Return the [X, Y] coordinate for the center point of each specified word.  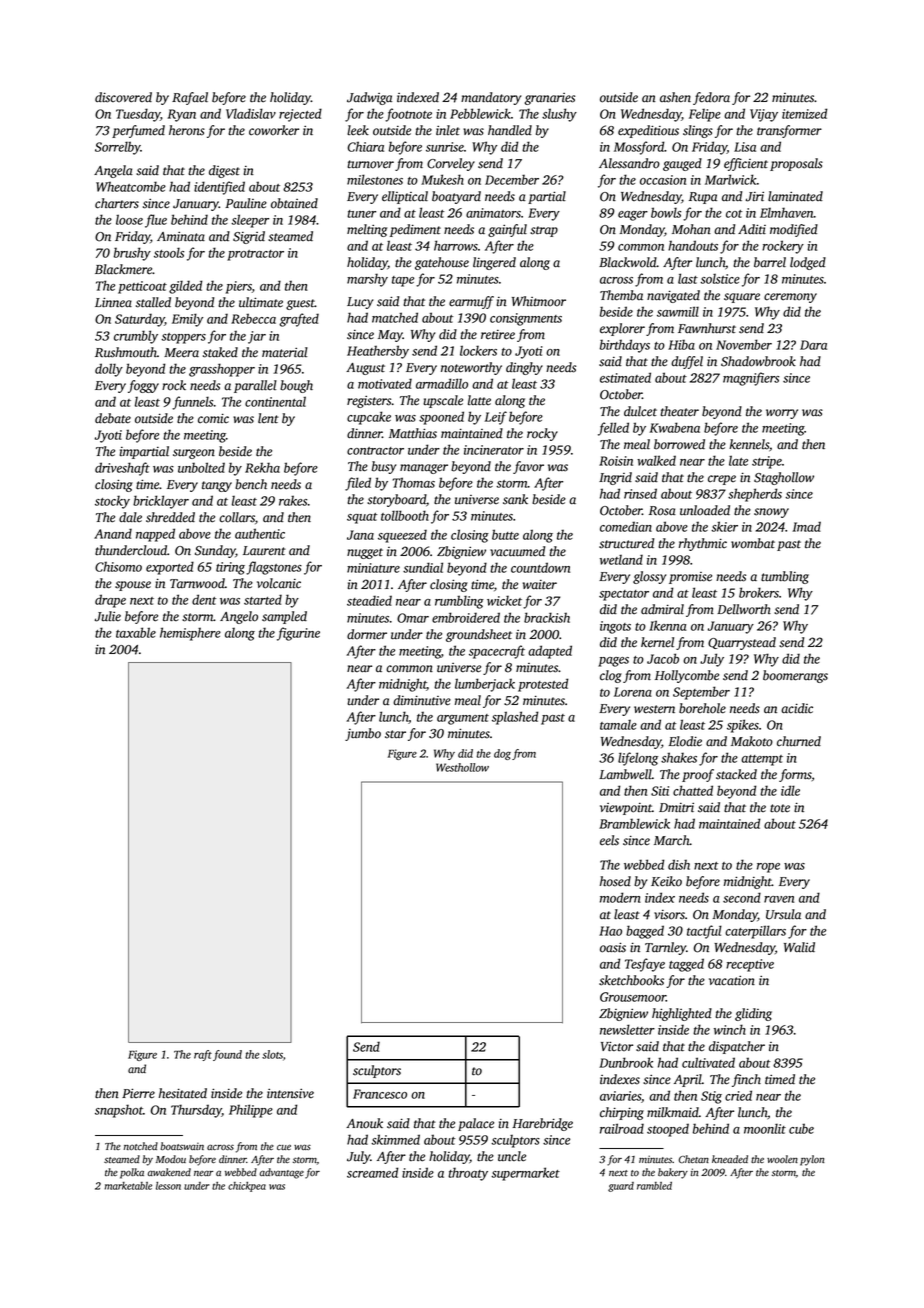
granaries [550, 99]
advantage [282, 1173]
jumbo [363, 734]
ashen [675, 97]
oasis [613, 947]
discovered [123, 97]
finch [746, 1080]
